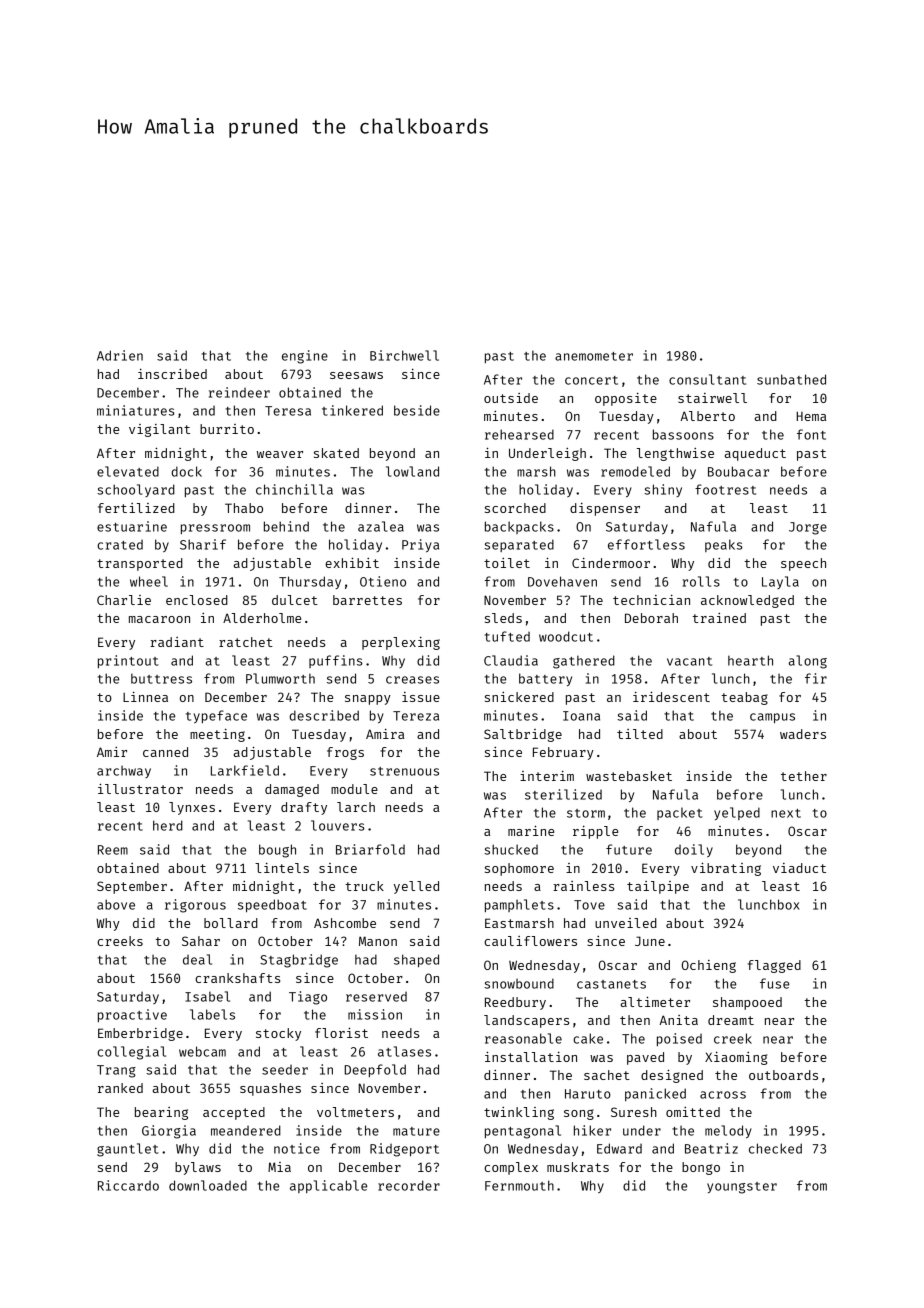 The height and width of the document is (1308, 924). Describe the element at coordinates (742, 1188) in the document. I see `youngster` at that location.
